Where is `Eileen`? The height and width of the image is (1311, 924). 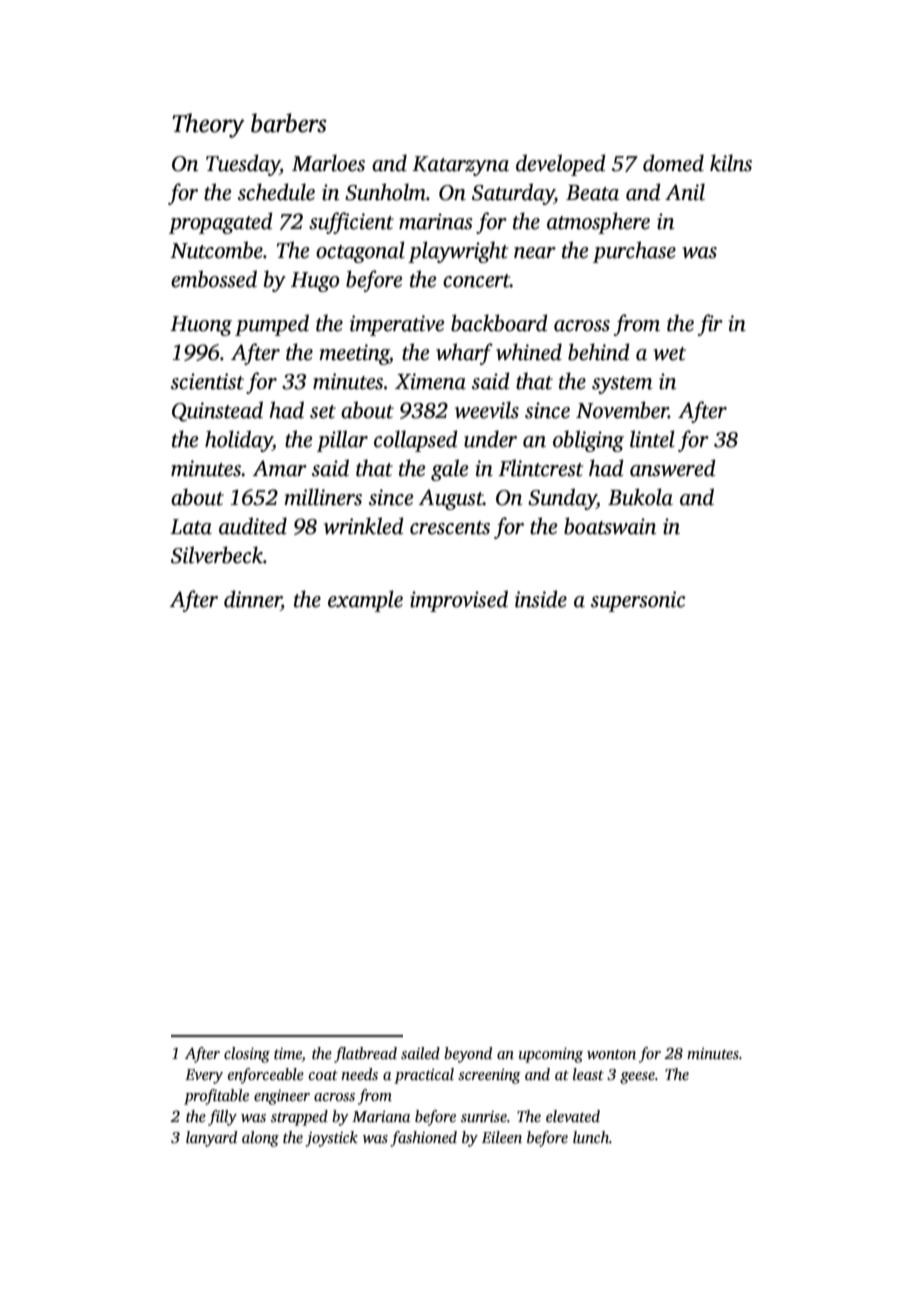 Eileen is located at coordinates (502, 1137).
